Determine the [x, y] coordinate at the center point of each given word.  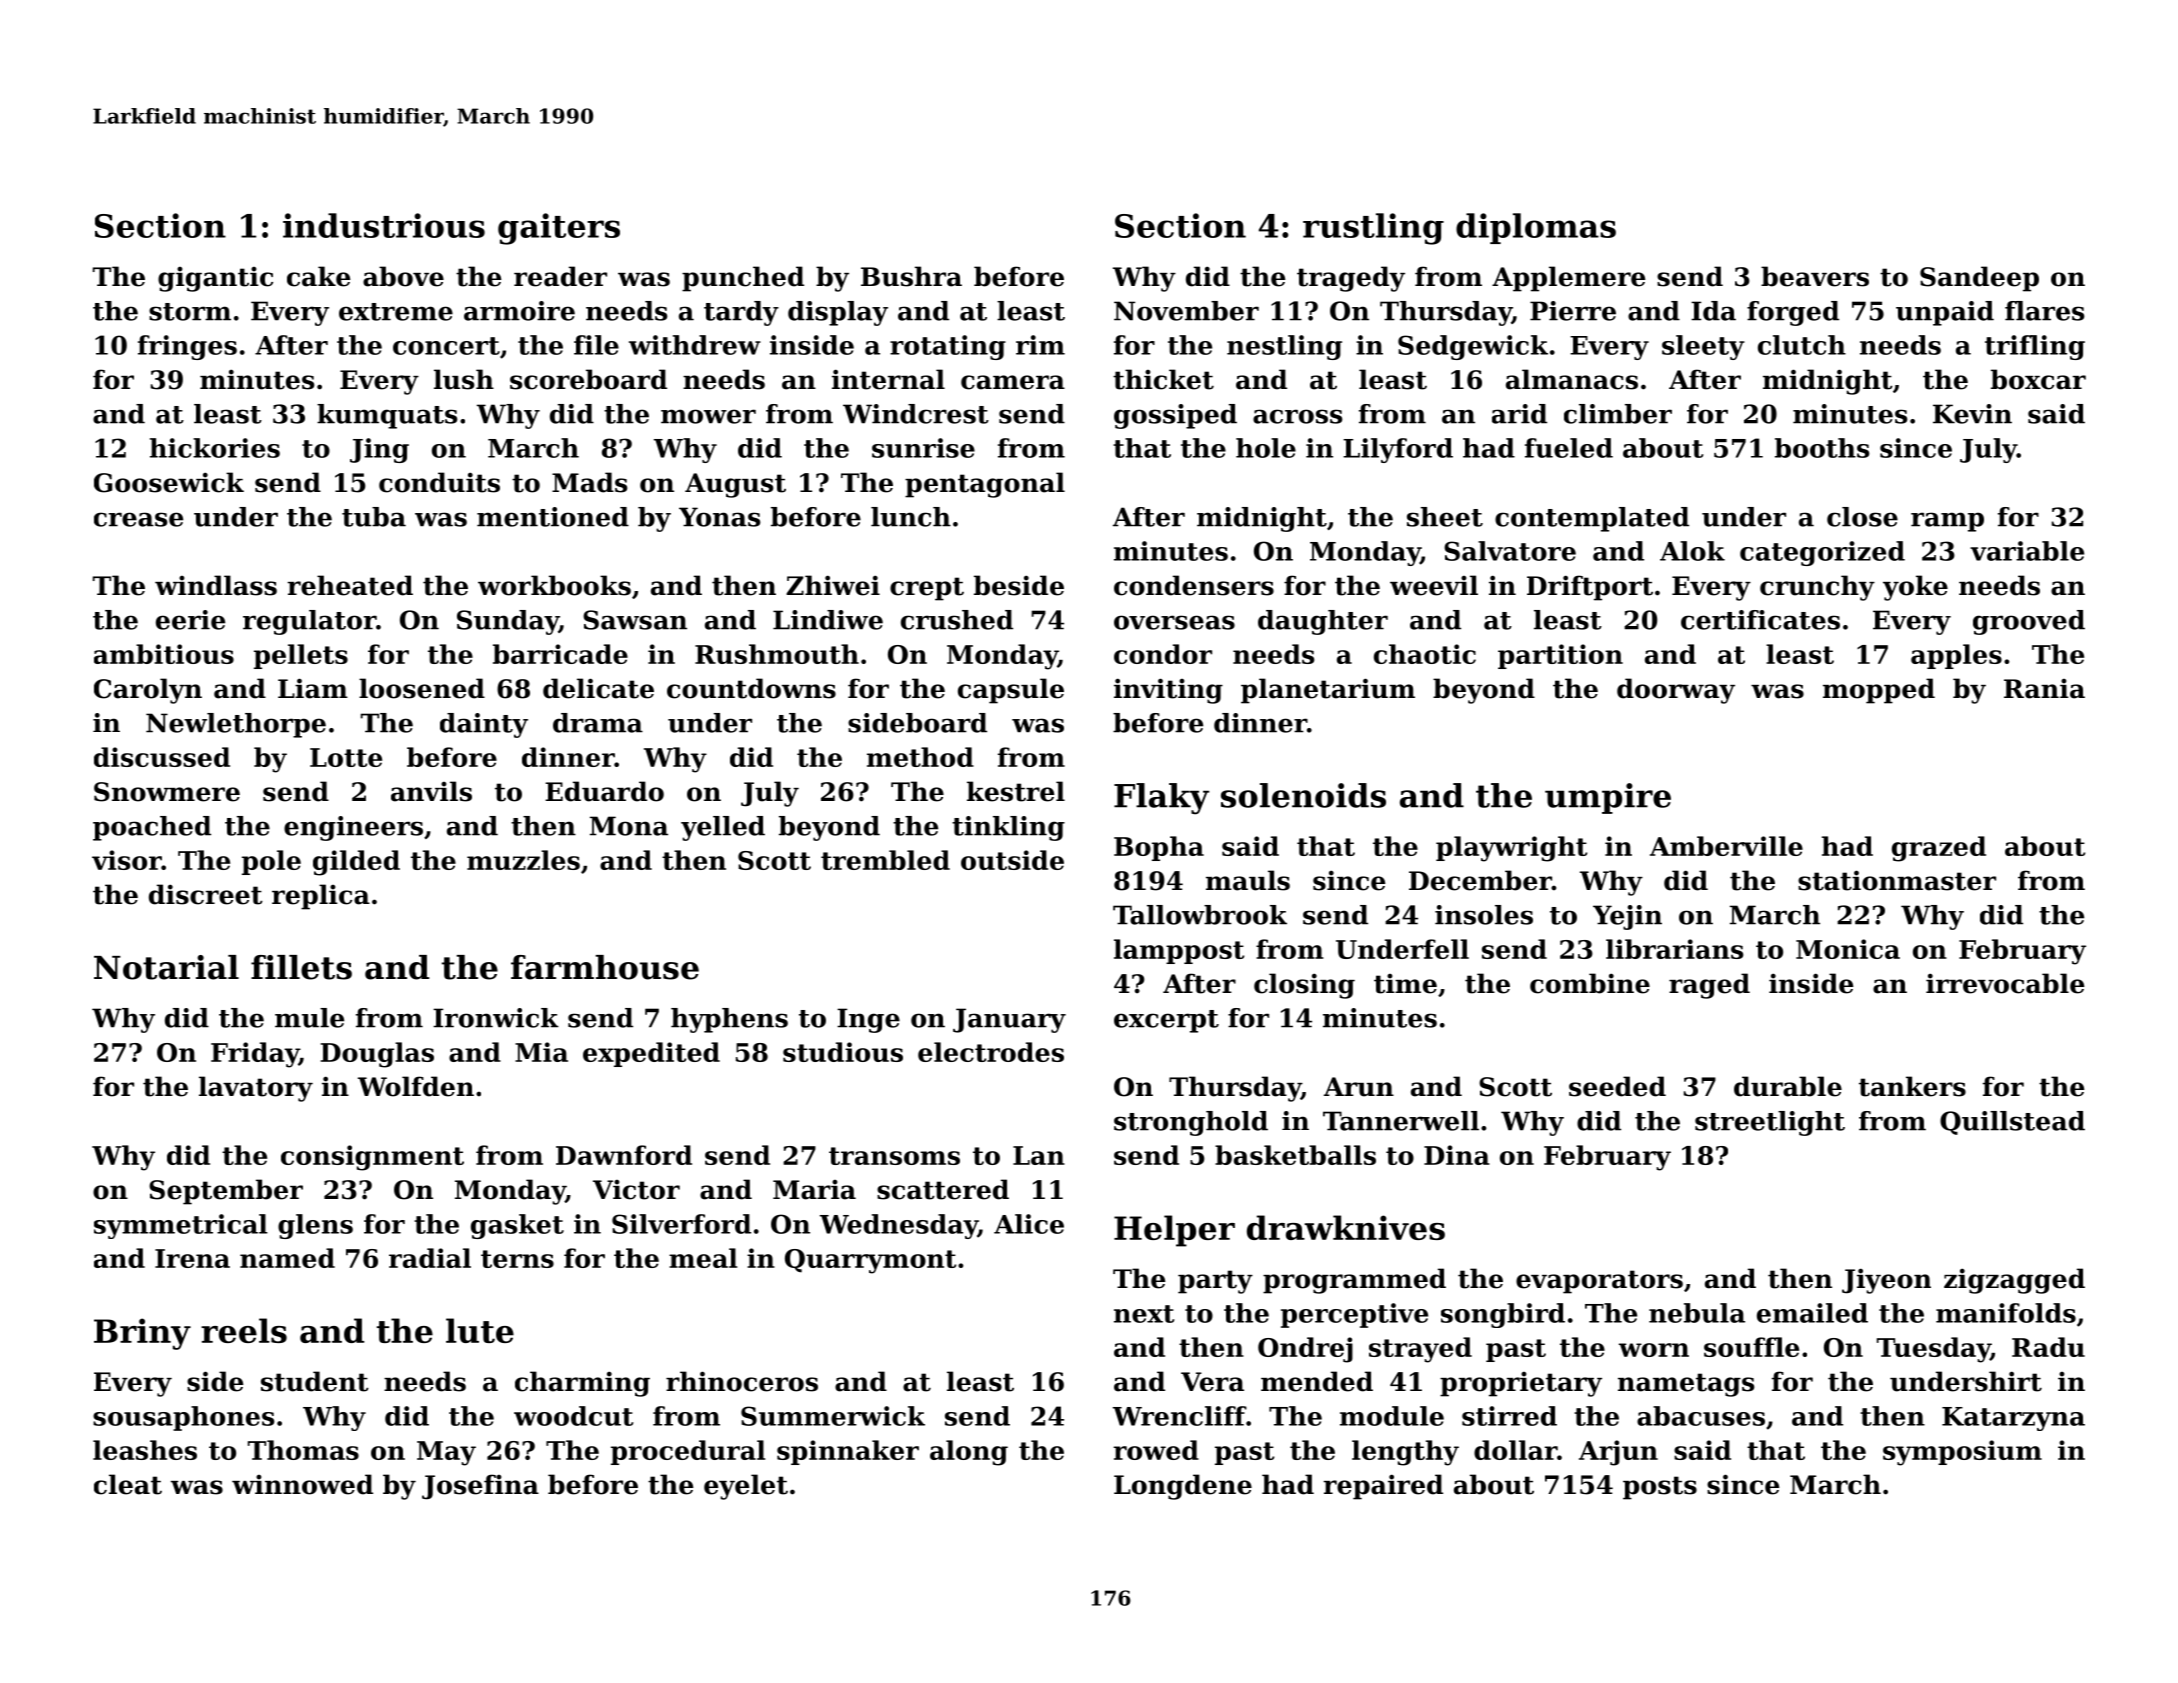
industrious [384, 225]
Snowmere [167, 792]
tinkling [1008, 828]
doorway [1676, 691]
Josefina [480, 1487]
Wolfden [416, 1086]
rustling [1373, 229]
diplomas [1536, 228]
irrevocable [2005, 983]
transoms [894, 1156]
